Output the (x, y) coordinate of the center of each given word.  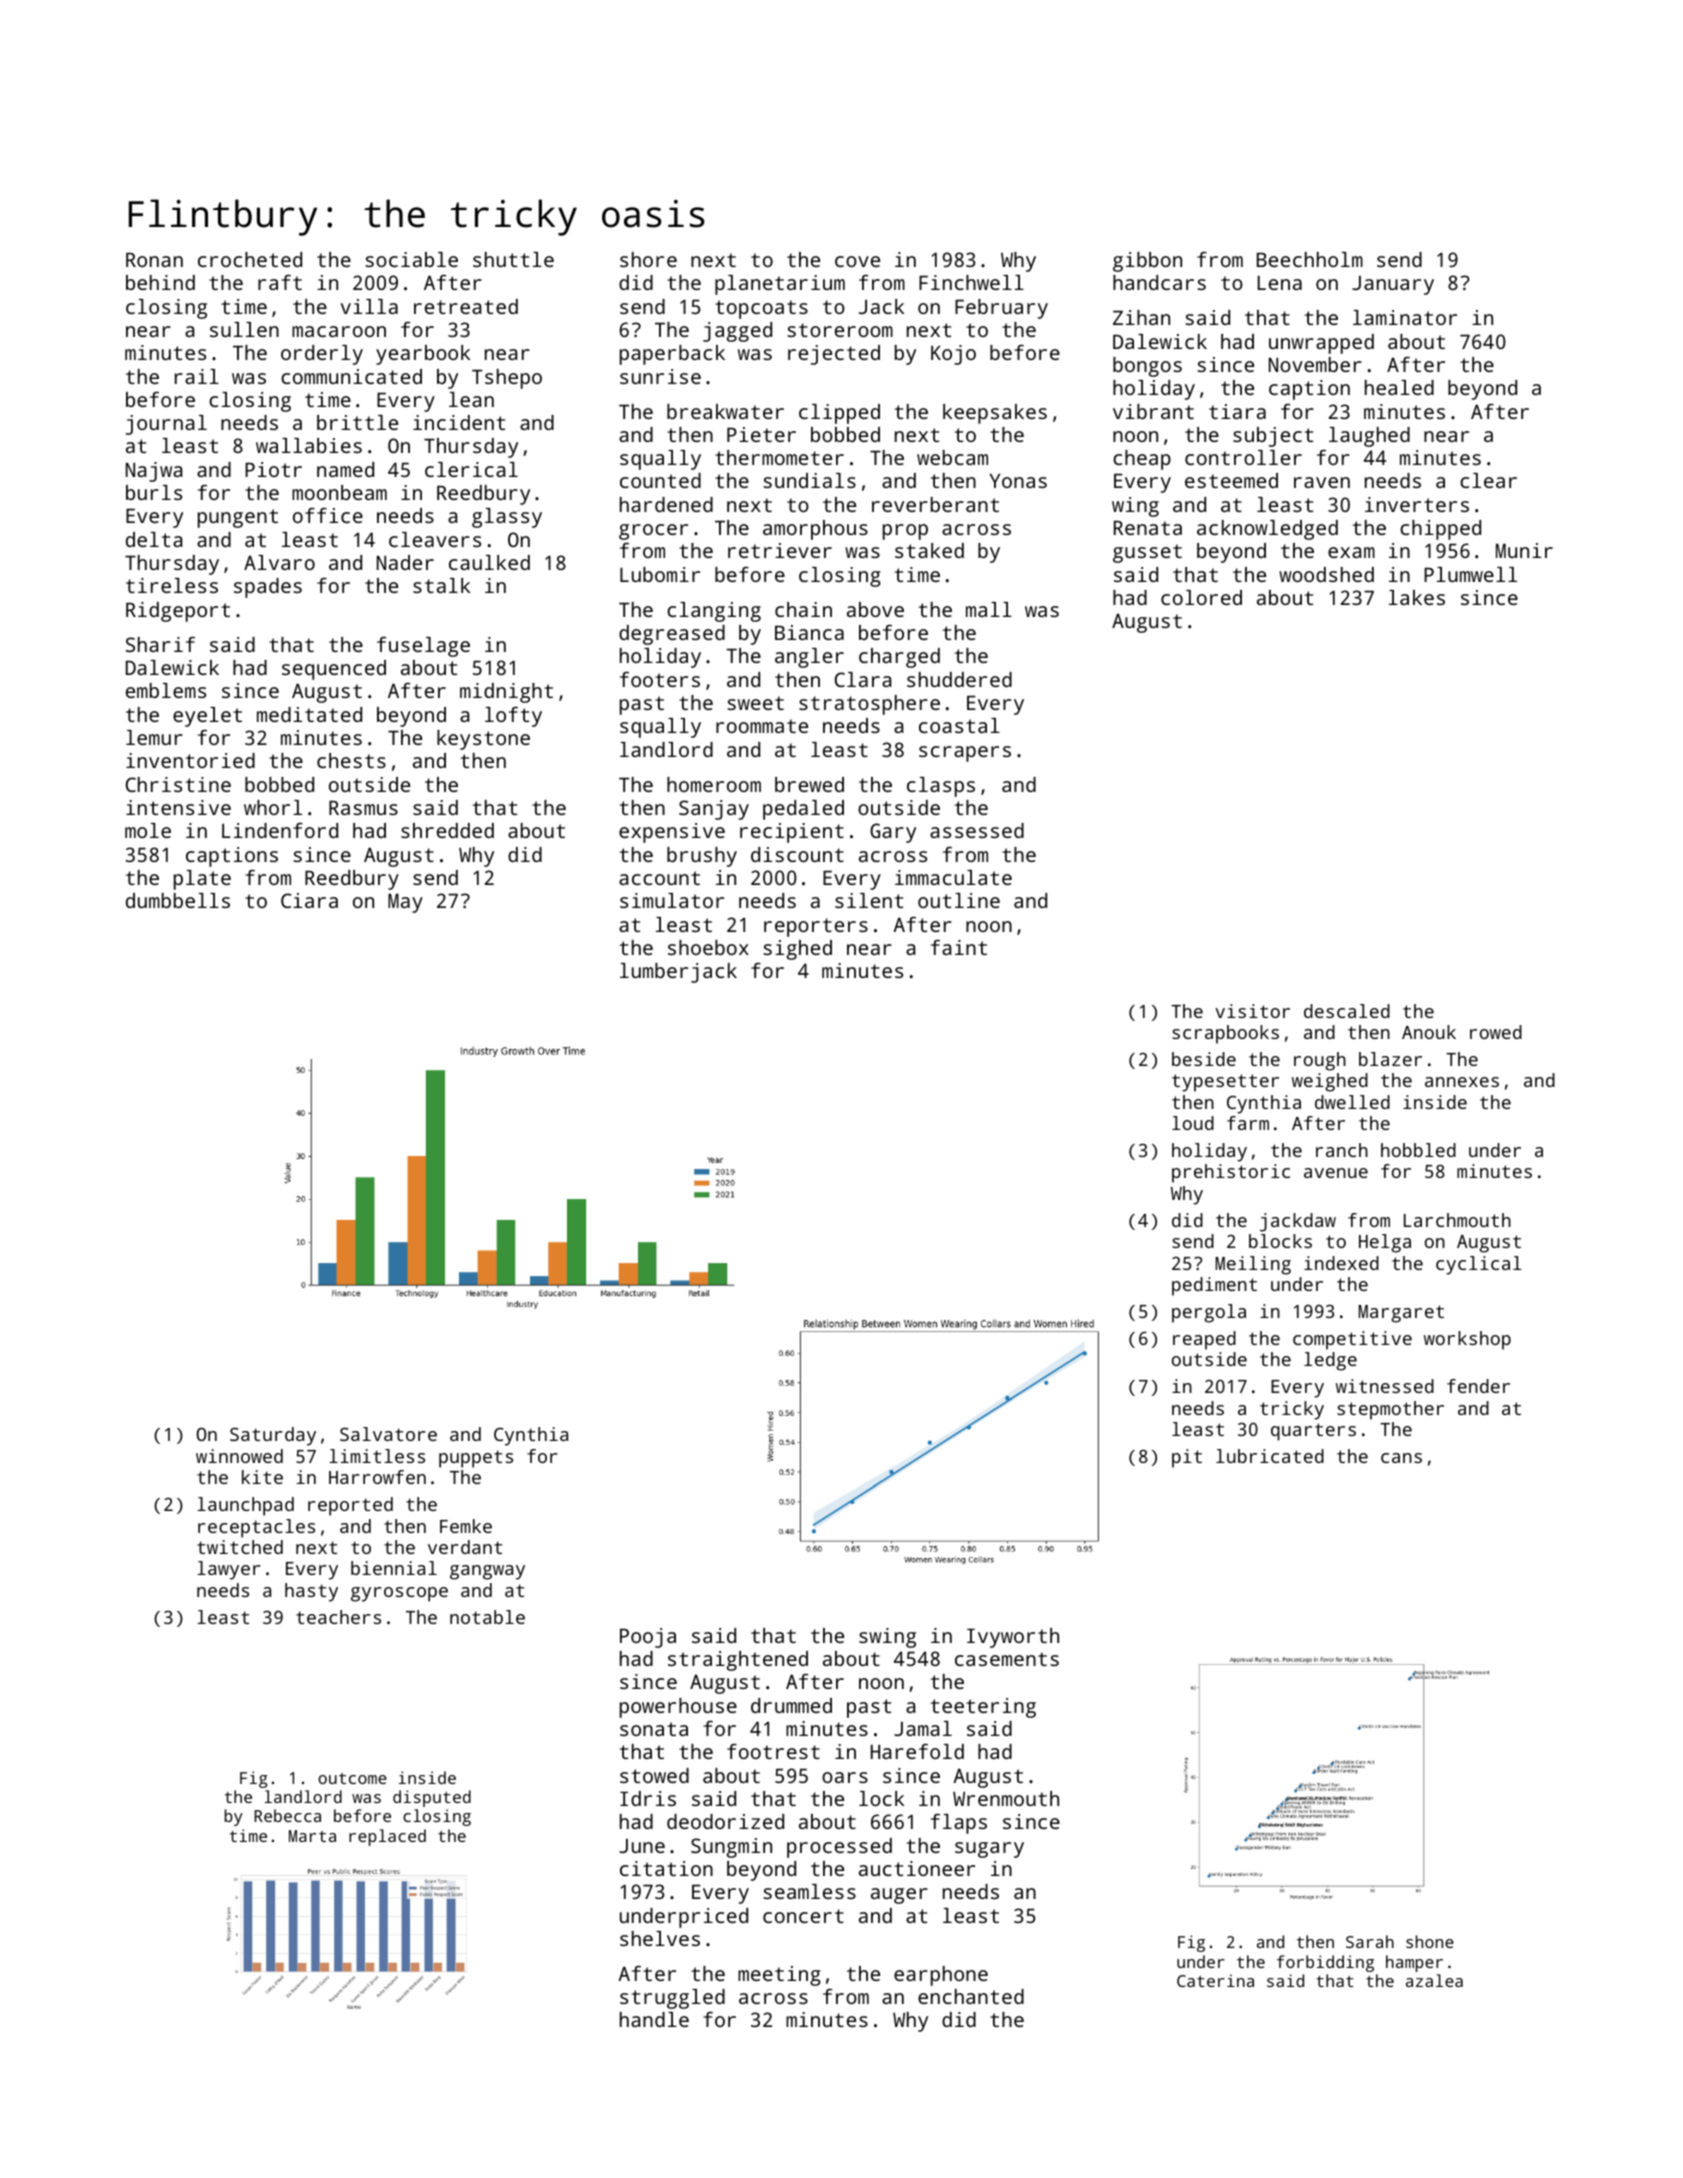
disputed (432, 1798)
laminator (1405, 317)
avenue (1336, 1173)
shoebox (708, 947)
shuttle (513, 259)
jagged (737, 332)
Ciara (309, 900)
